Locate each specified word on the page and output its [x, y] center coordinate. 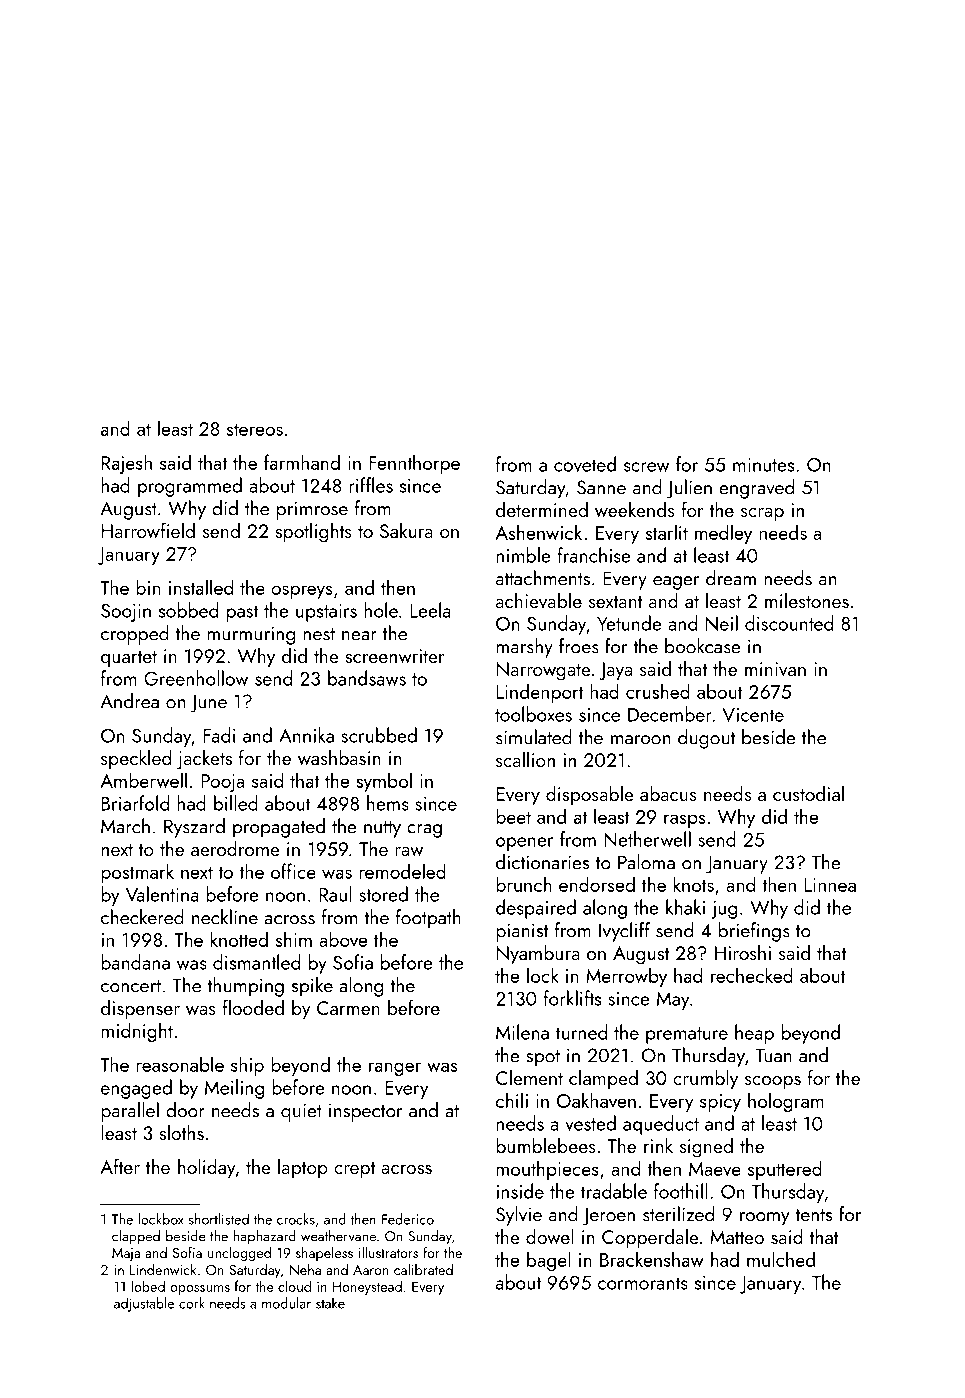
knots [694, 884]
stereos [255, 429]
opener [524, 844]
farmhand [302, 462]
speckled [136, 759]
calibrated [423, 1269]
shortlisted [219, 1219]
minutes [763, 465]
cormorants [643, 1283]
